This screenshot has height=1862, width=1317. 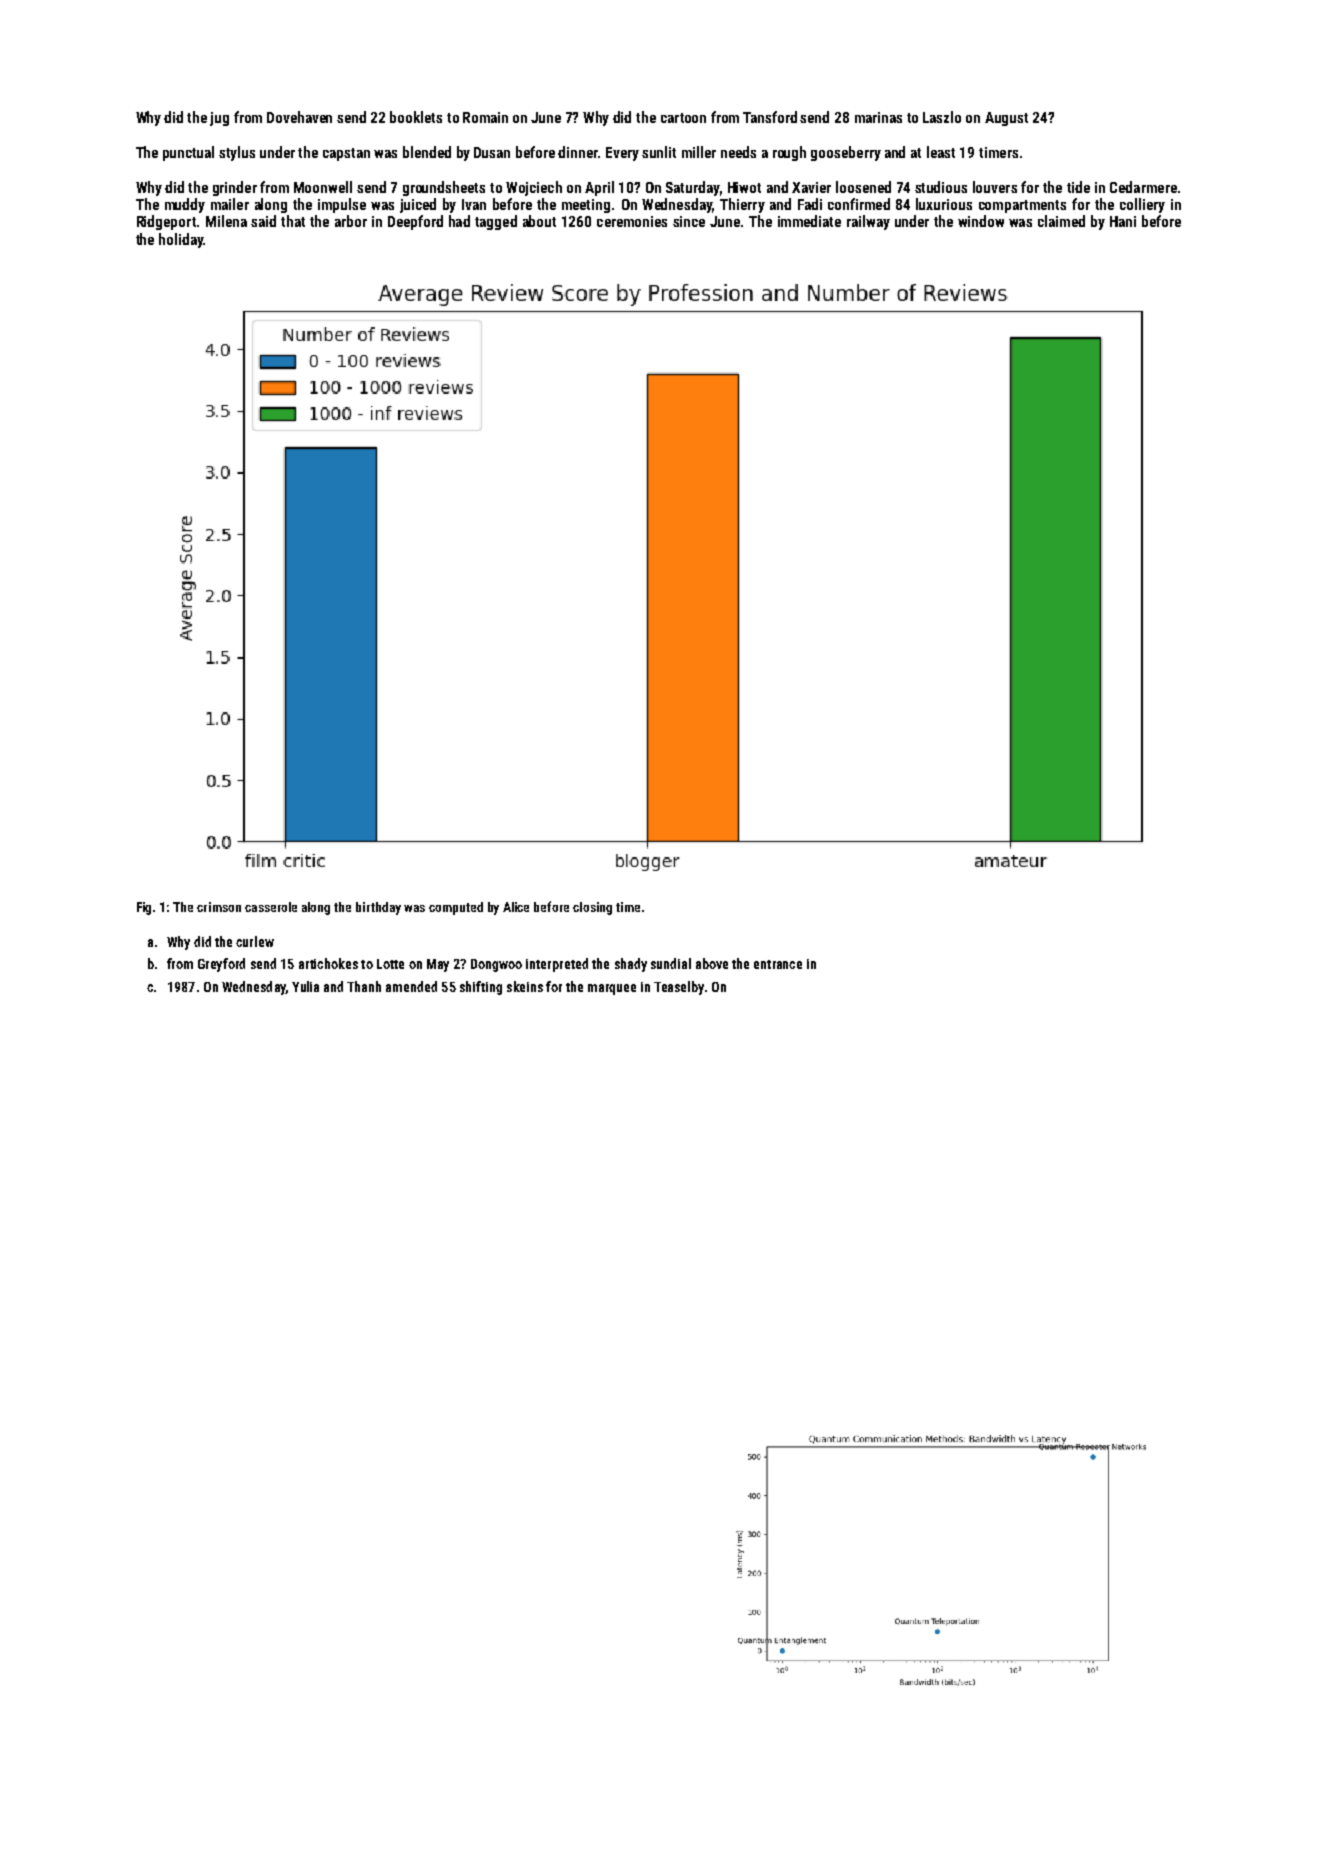 I want to click on entrance, so click(x=778, y=964).
